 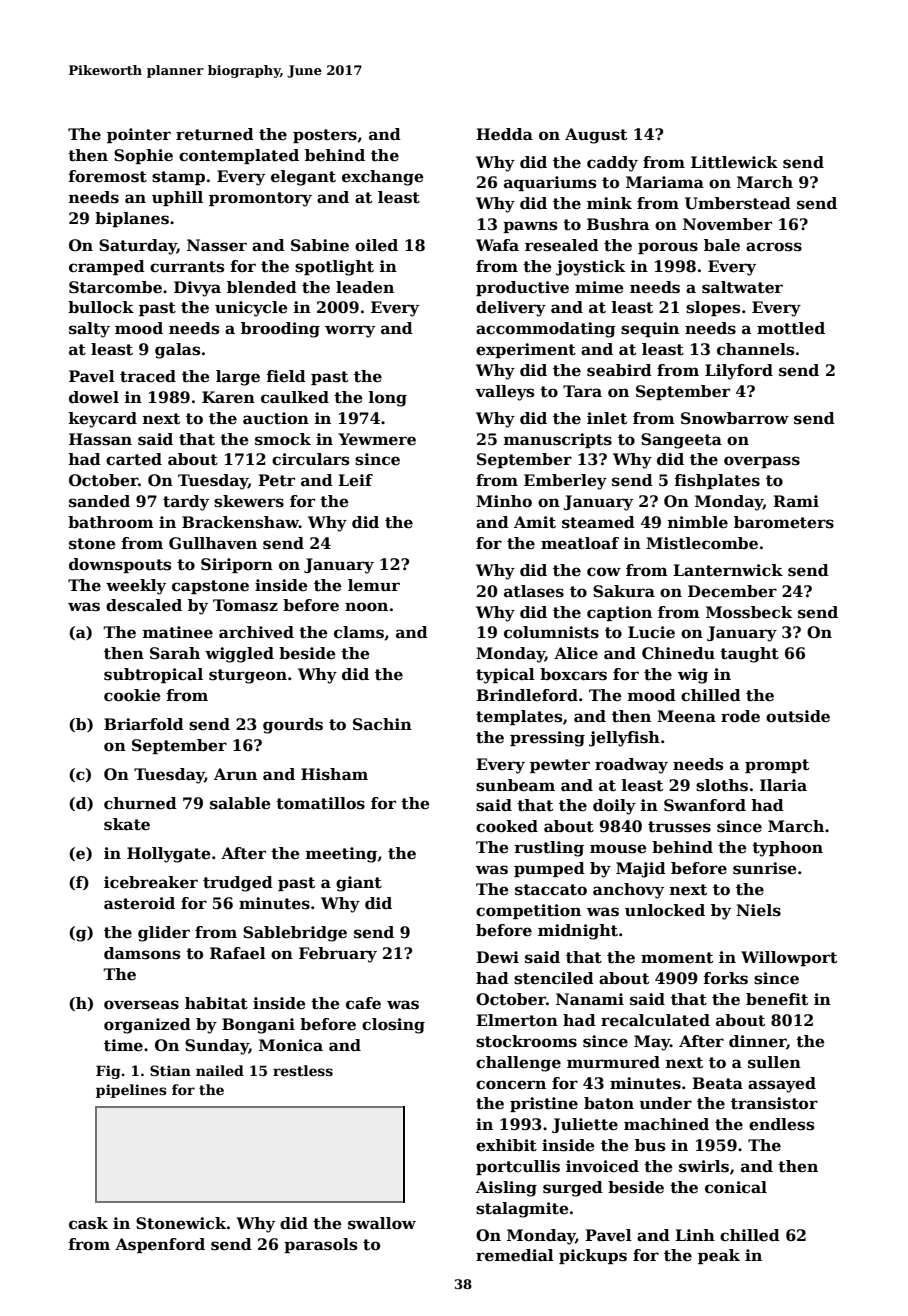 I want to click on staccato, so click(x=551, y=890).
